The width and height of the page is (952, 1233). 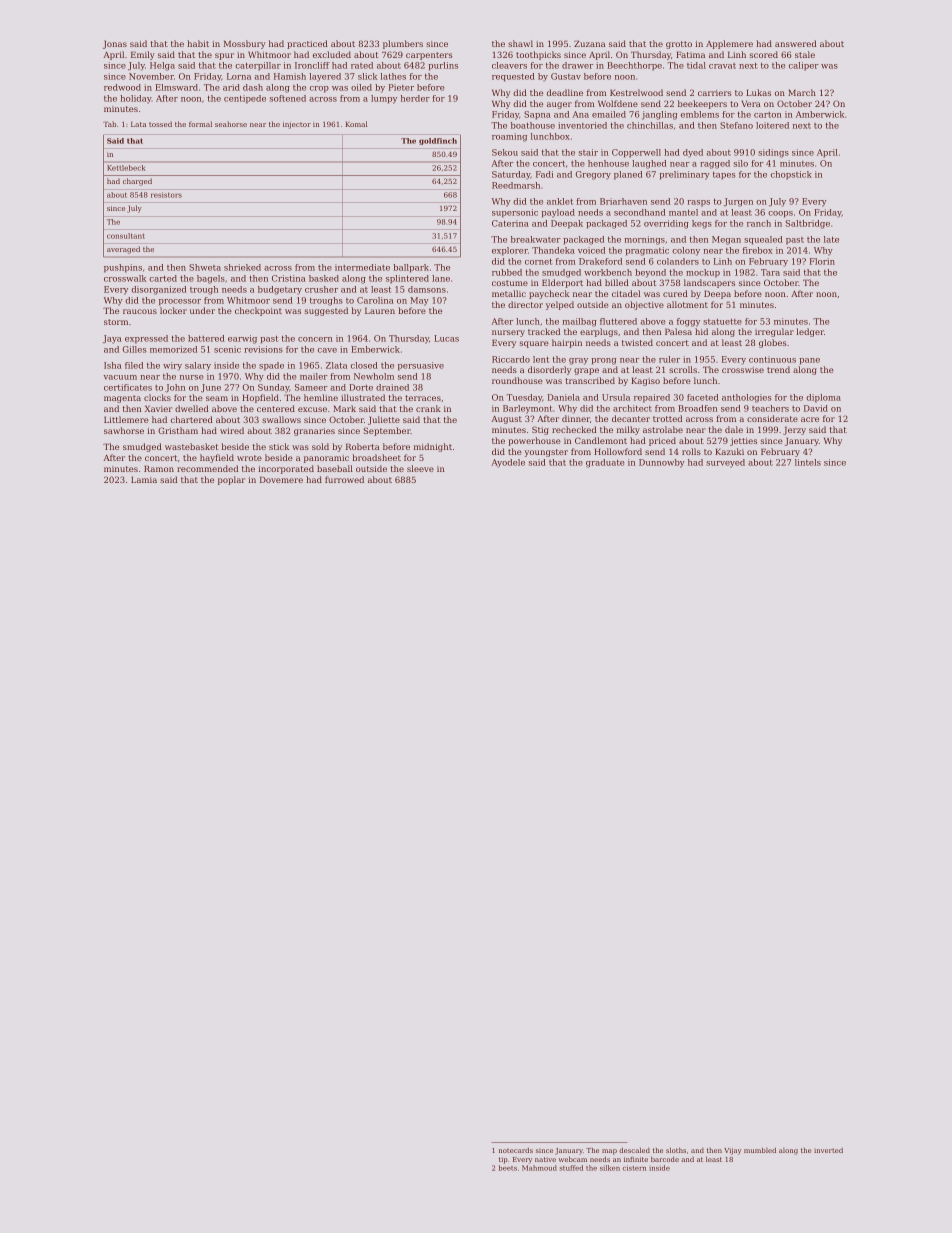 I want to click on excuse, so click(x=312, y=409).
